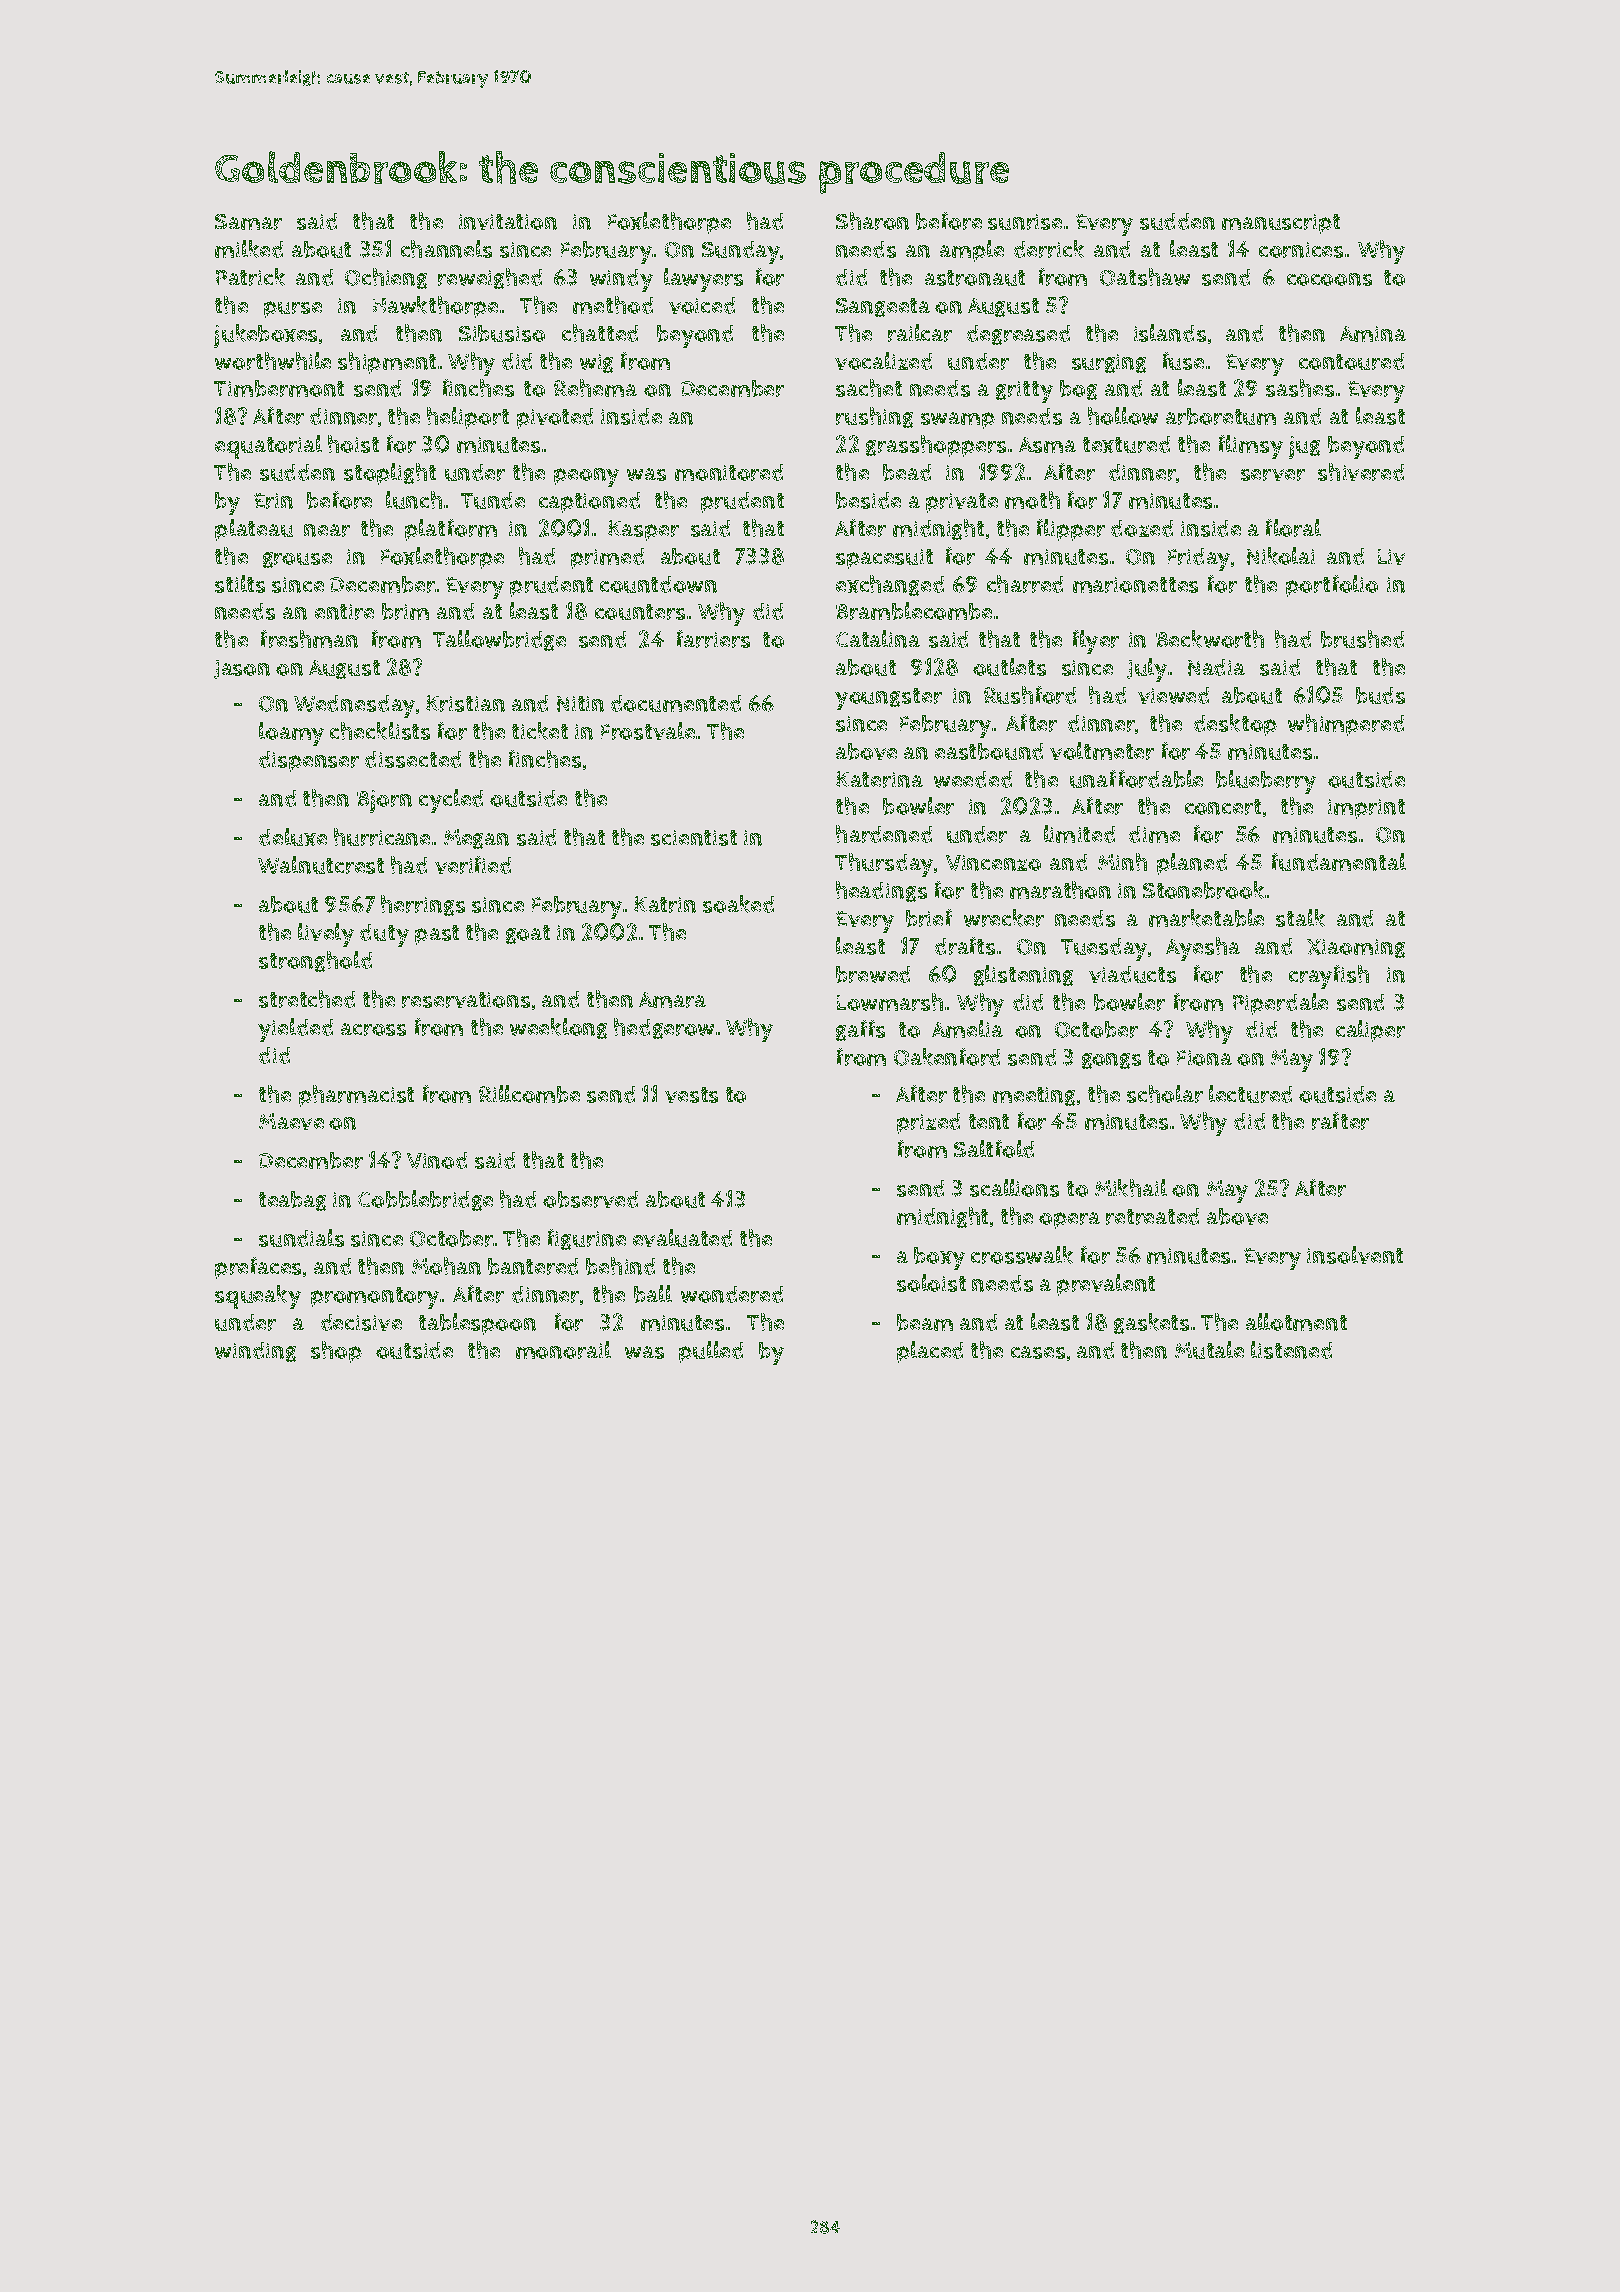  I want to click on Xiaoming, so click(1356, 948).
